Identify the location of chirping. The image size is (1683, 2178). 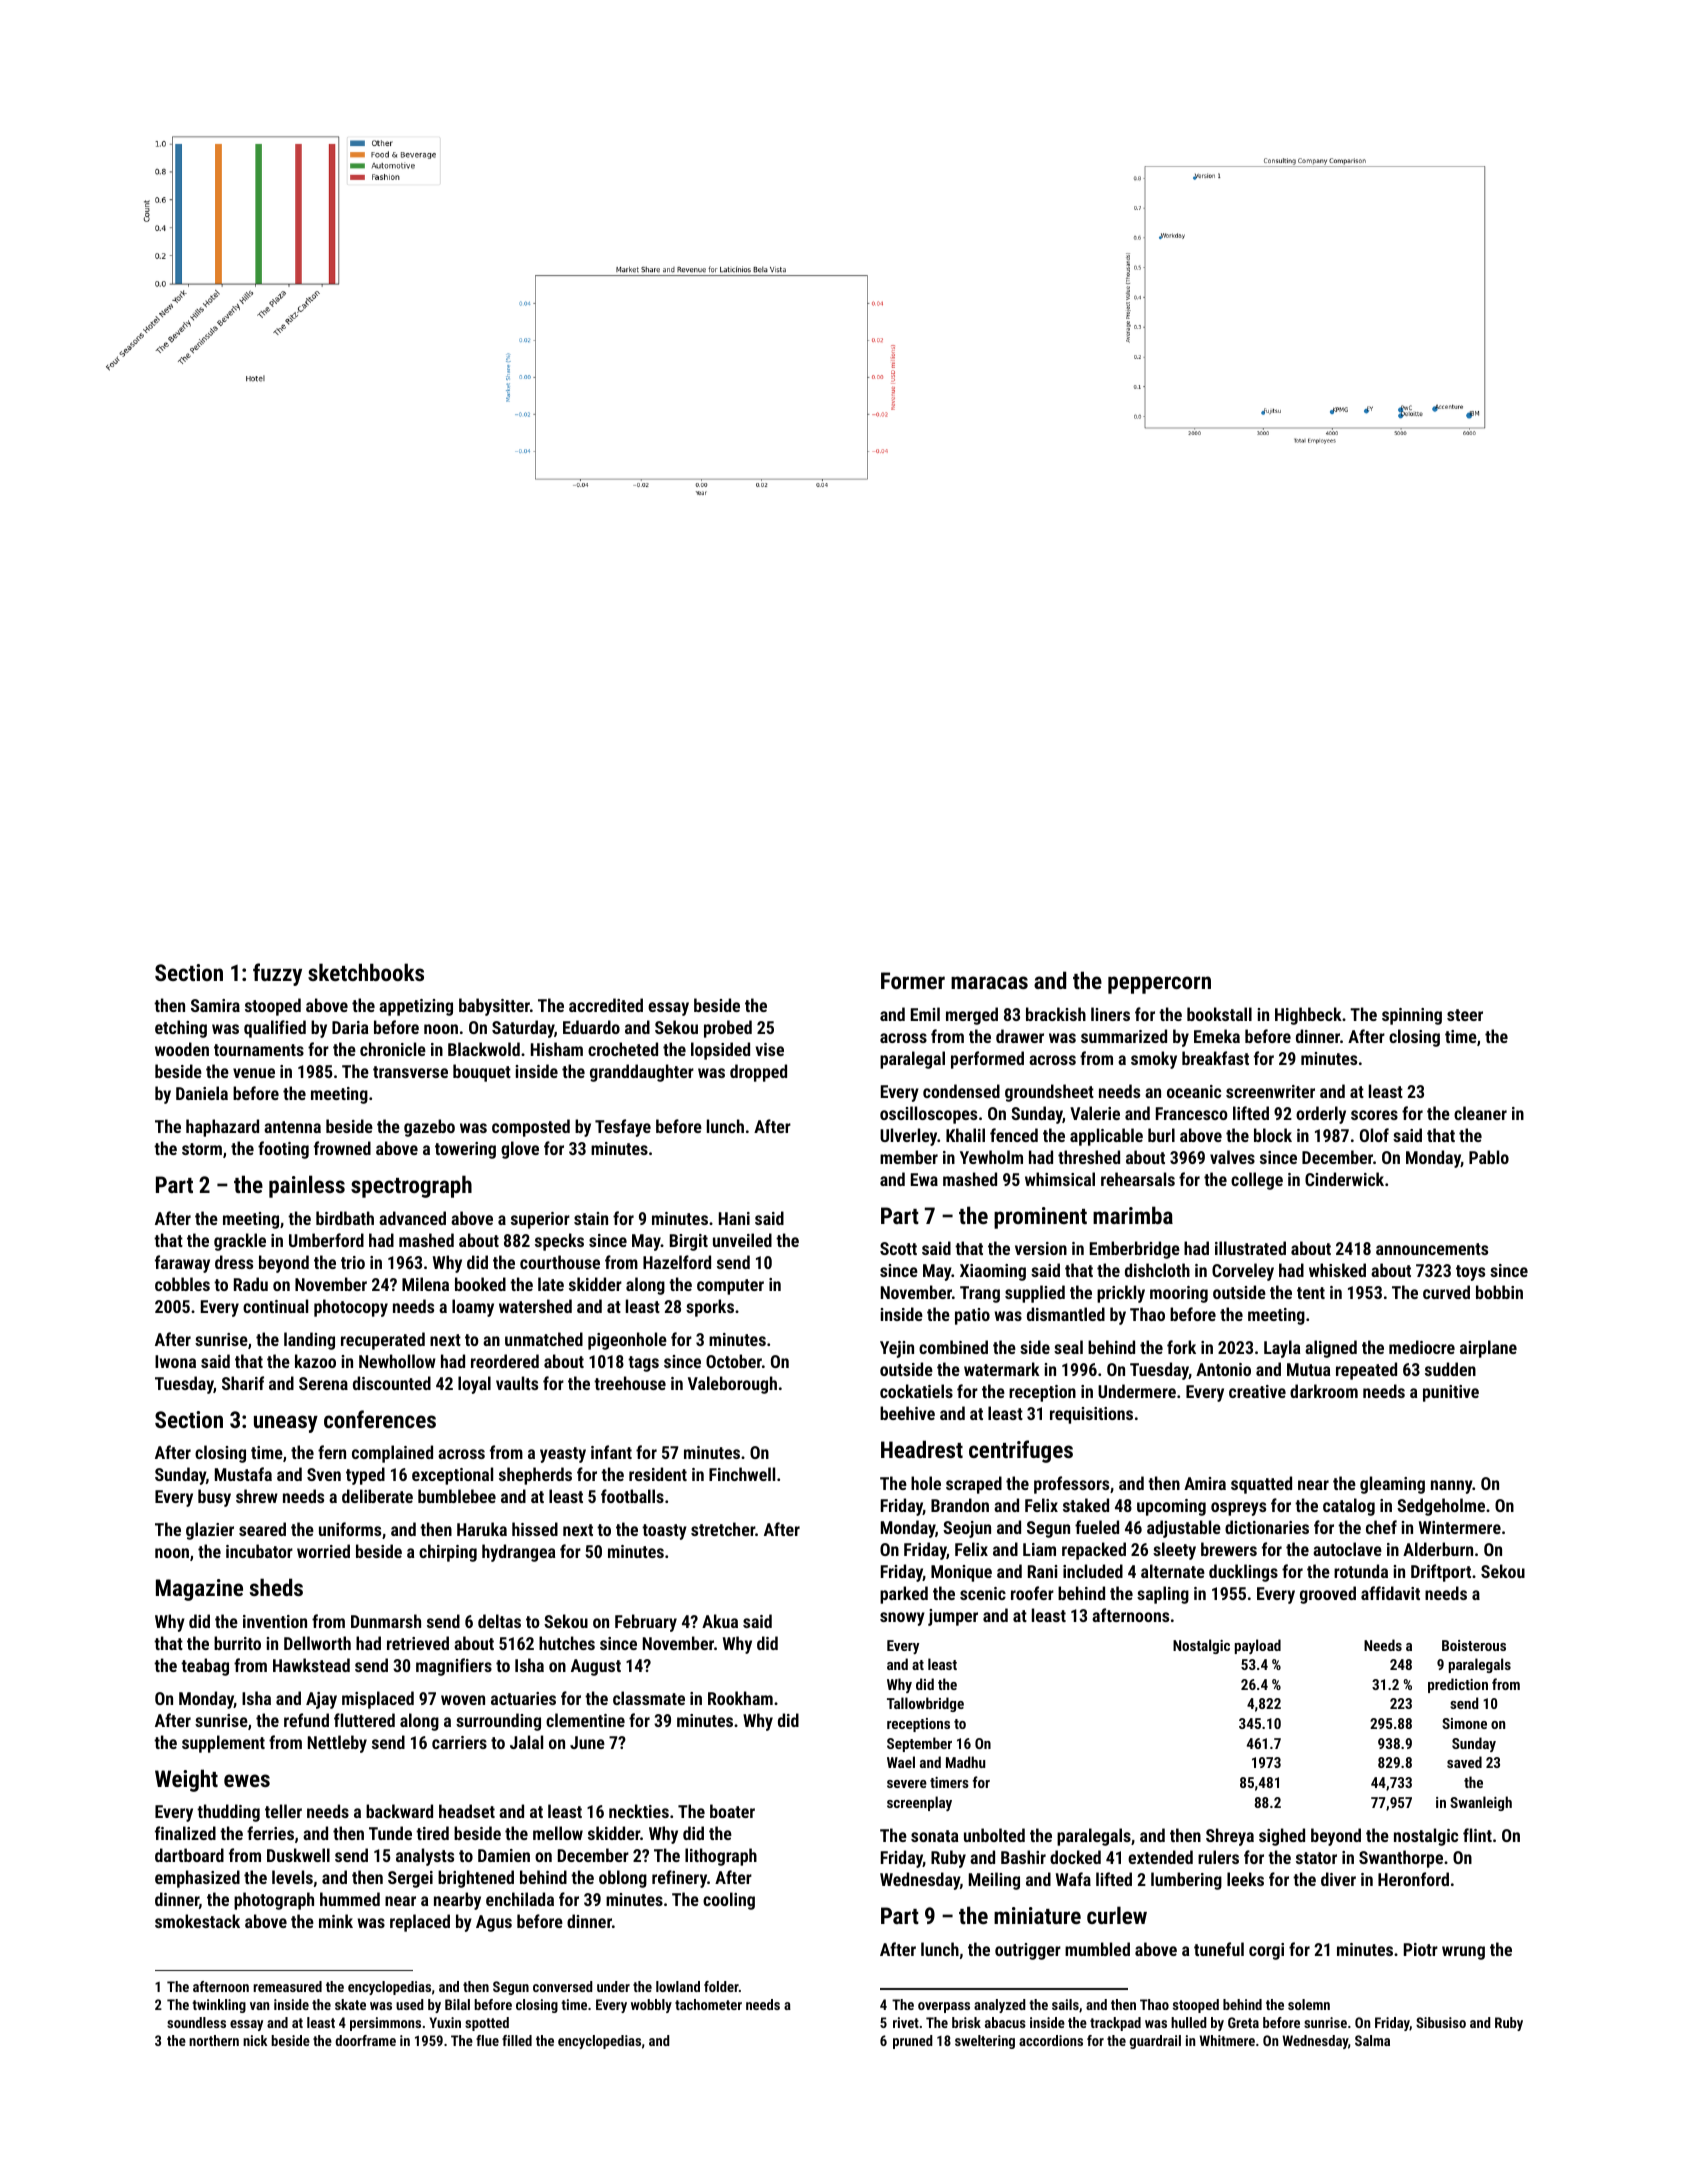
(448, 1553).
